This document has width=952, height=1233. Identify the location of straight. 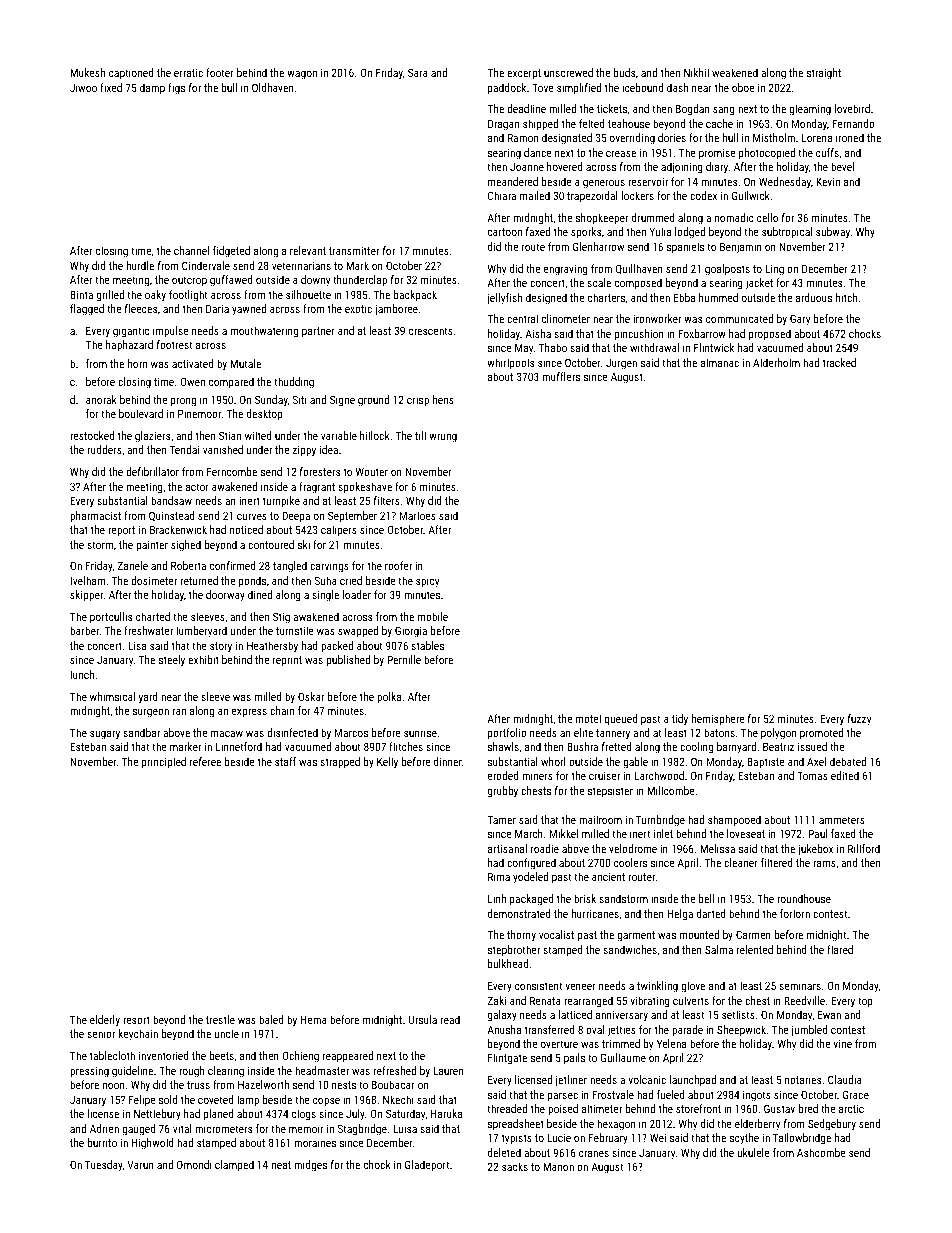
(824, 74).
